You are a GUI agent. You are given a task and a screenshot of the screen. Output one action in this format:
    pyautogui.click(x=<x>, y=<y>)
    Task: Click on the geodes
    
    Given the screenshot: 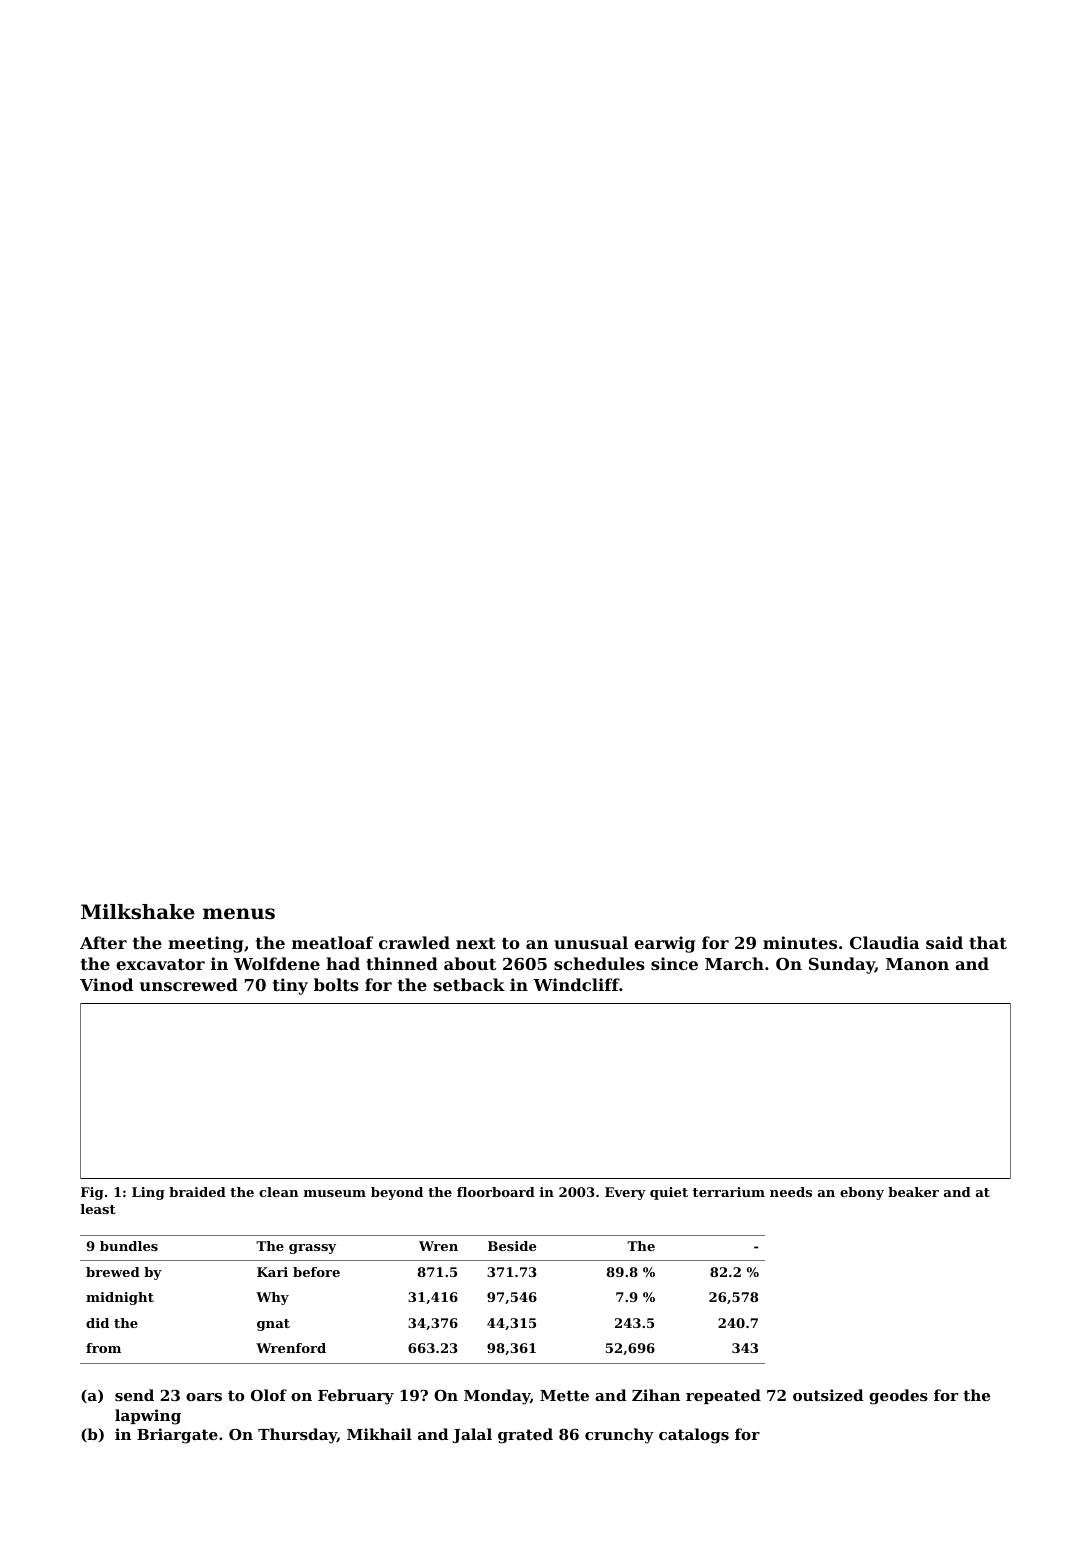 What is the action you would take?
    pyautogui.click(x=898, y=1397)
